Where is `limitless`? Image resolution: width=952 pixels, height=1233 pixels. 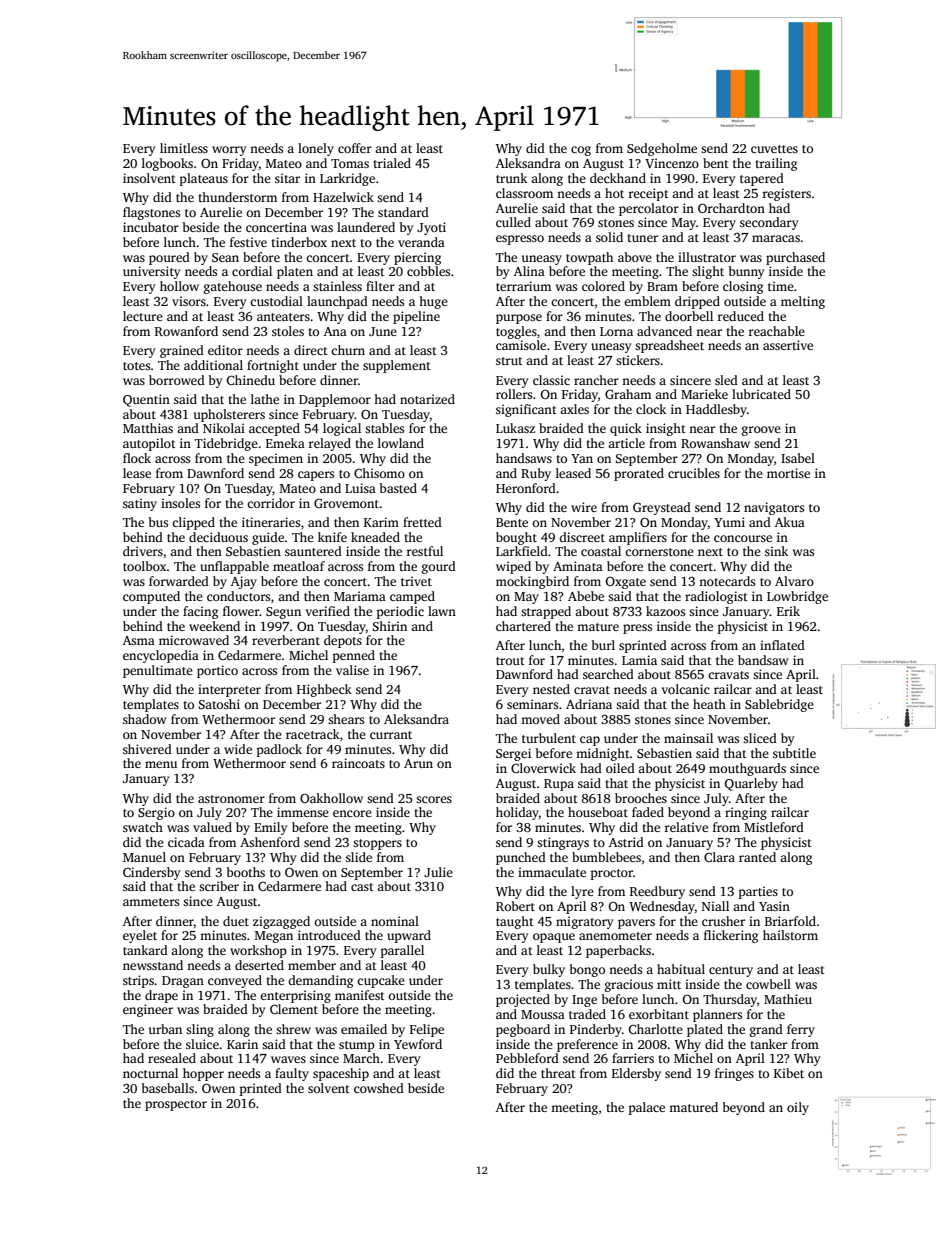
limitless is located at coordinates (184, 148).
